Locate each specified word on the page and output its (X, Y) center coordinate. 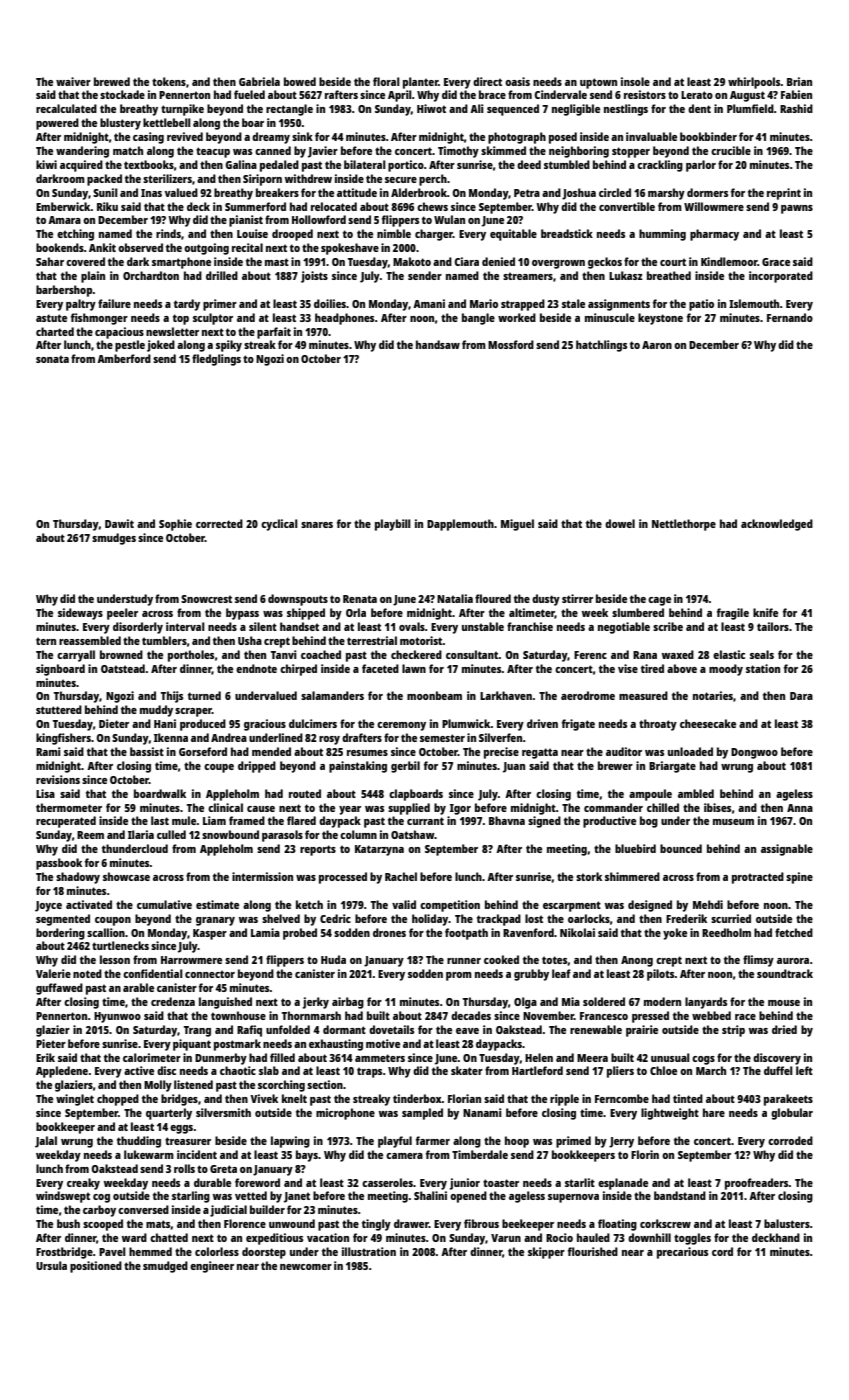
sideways (80, 614)
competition (450, 906)
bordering (60, 934)
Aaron (657, 345)
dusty (546, 600)
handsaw (438, 344)
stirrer (577, 598)
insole (635, 81)
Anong (637, 961)
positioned (96, 1267)
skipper (546, 1253)
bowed (300, 81)
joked (161, 346)
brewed (112, 81)
